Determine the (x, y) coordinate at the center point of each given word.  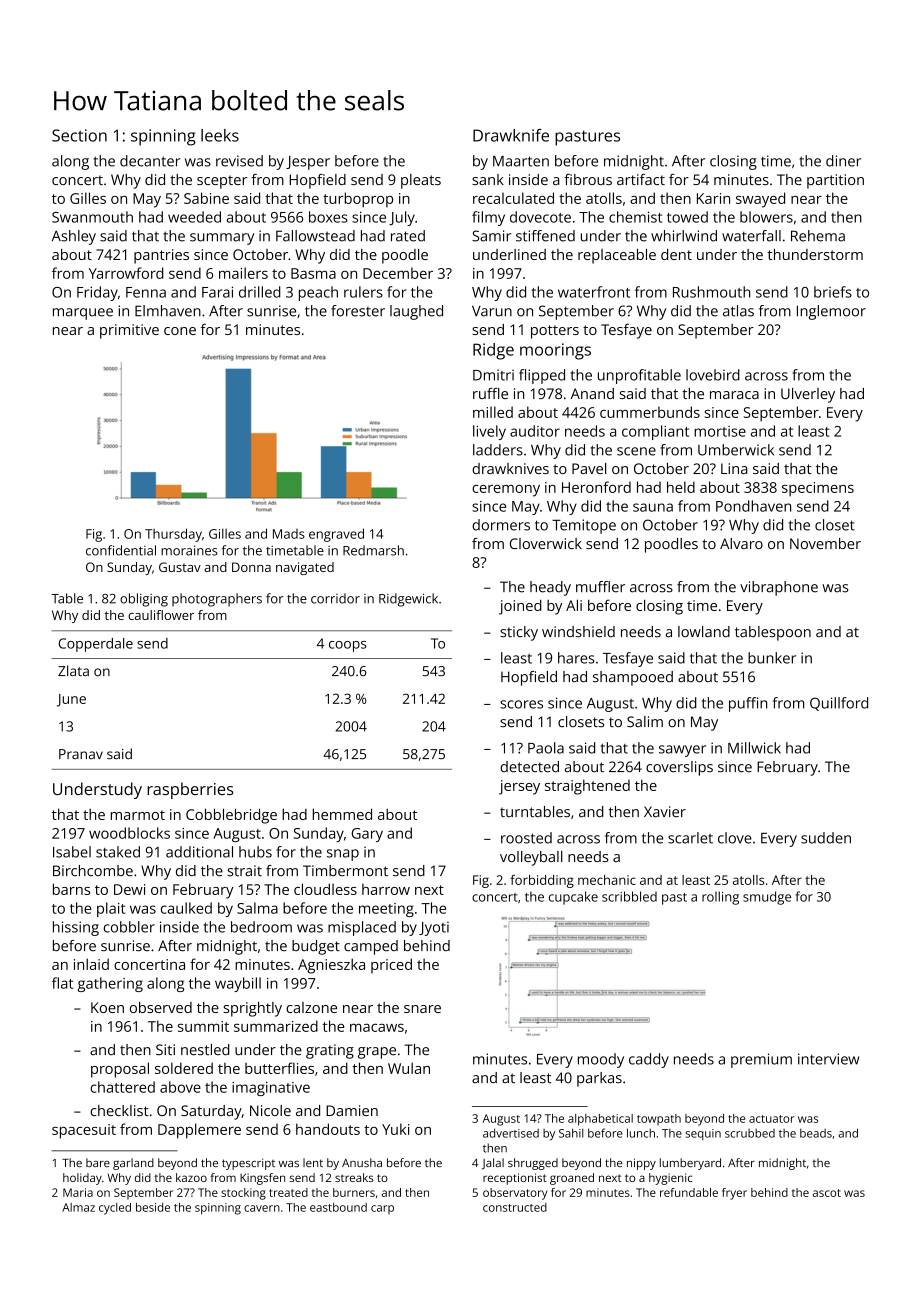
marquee (83, 314)
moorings (555, 351)
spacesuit (84, 1131)
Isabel (72, 852)
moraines (189, 550)
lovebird (713, 375)
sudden (826, 838)
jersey (519, 787)
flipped (542, 376)
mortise (720, 431)
